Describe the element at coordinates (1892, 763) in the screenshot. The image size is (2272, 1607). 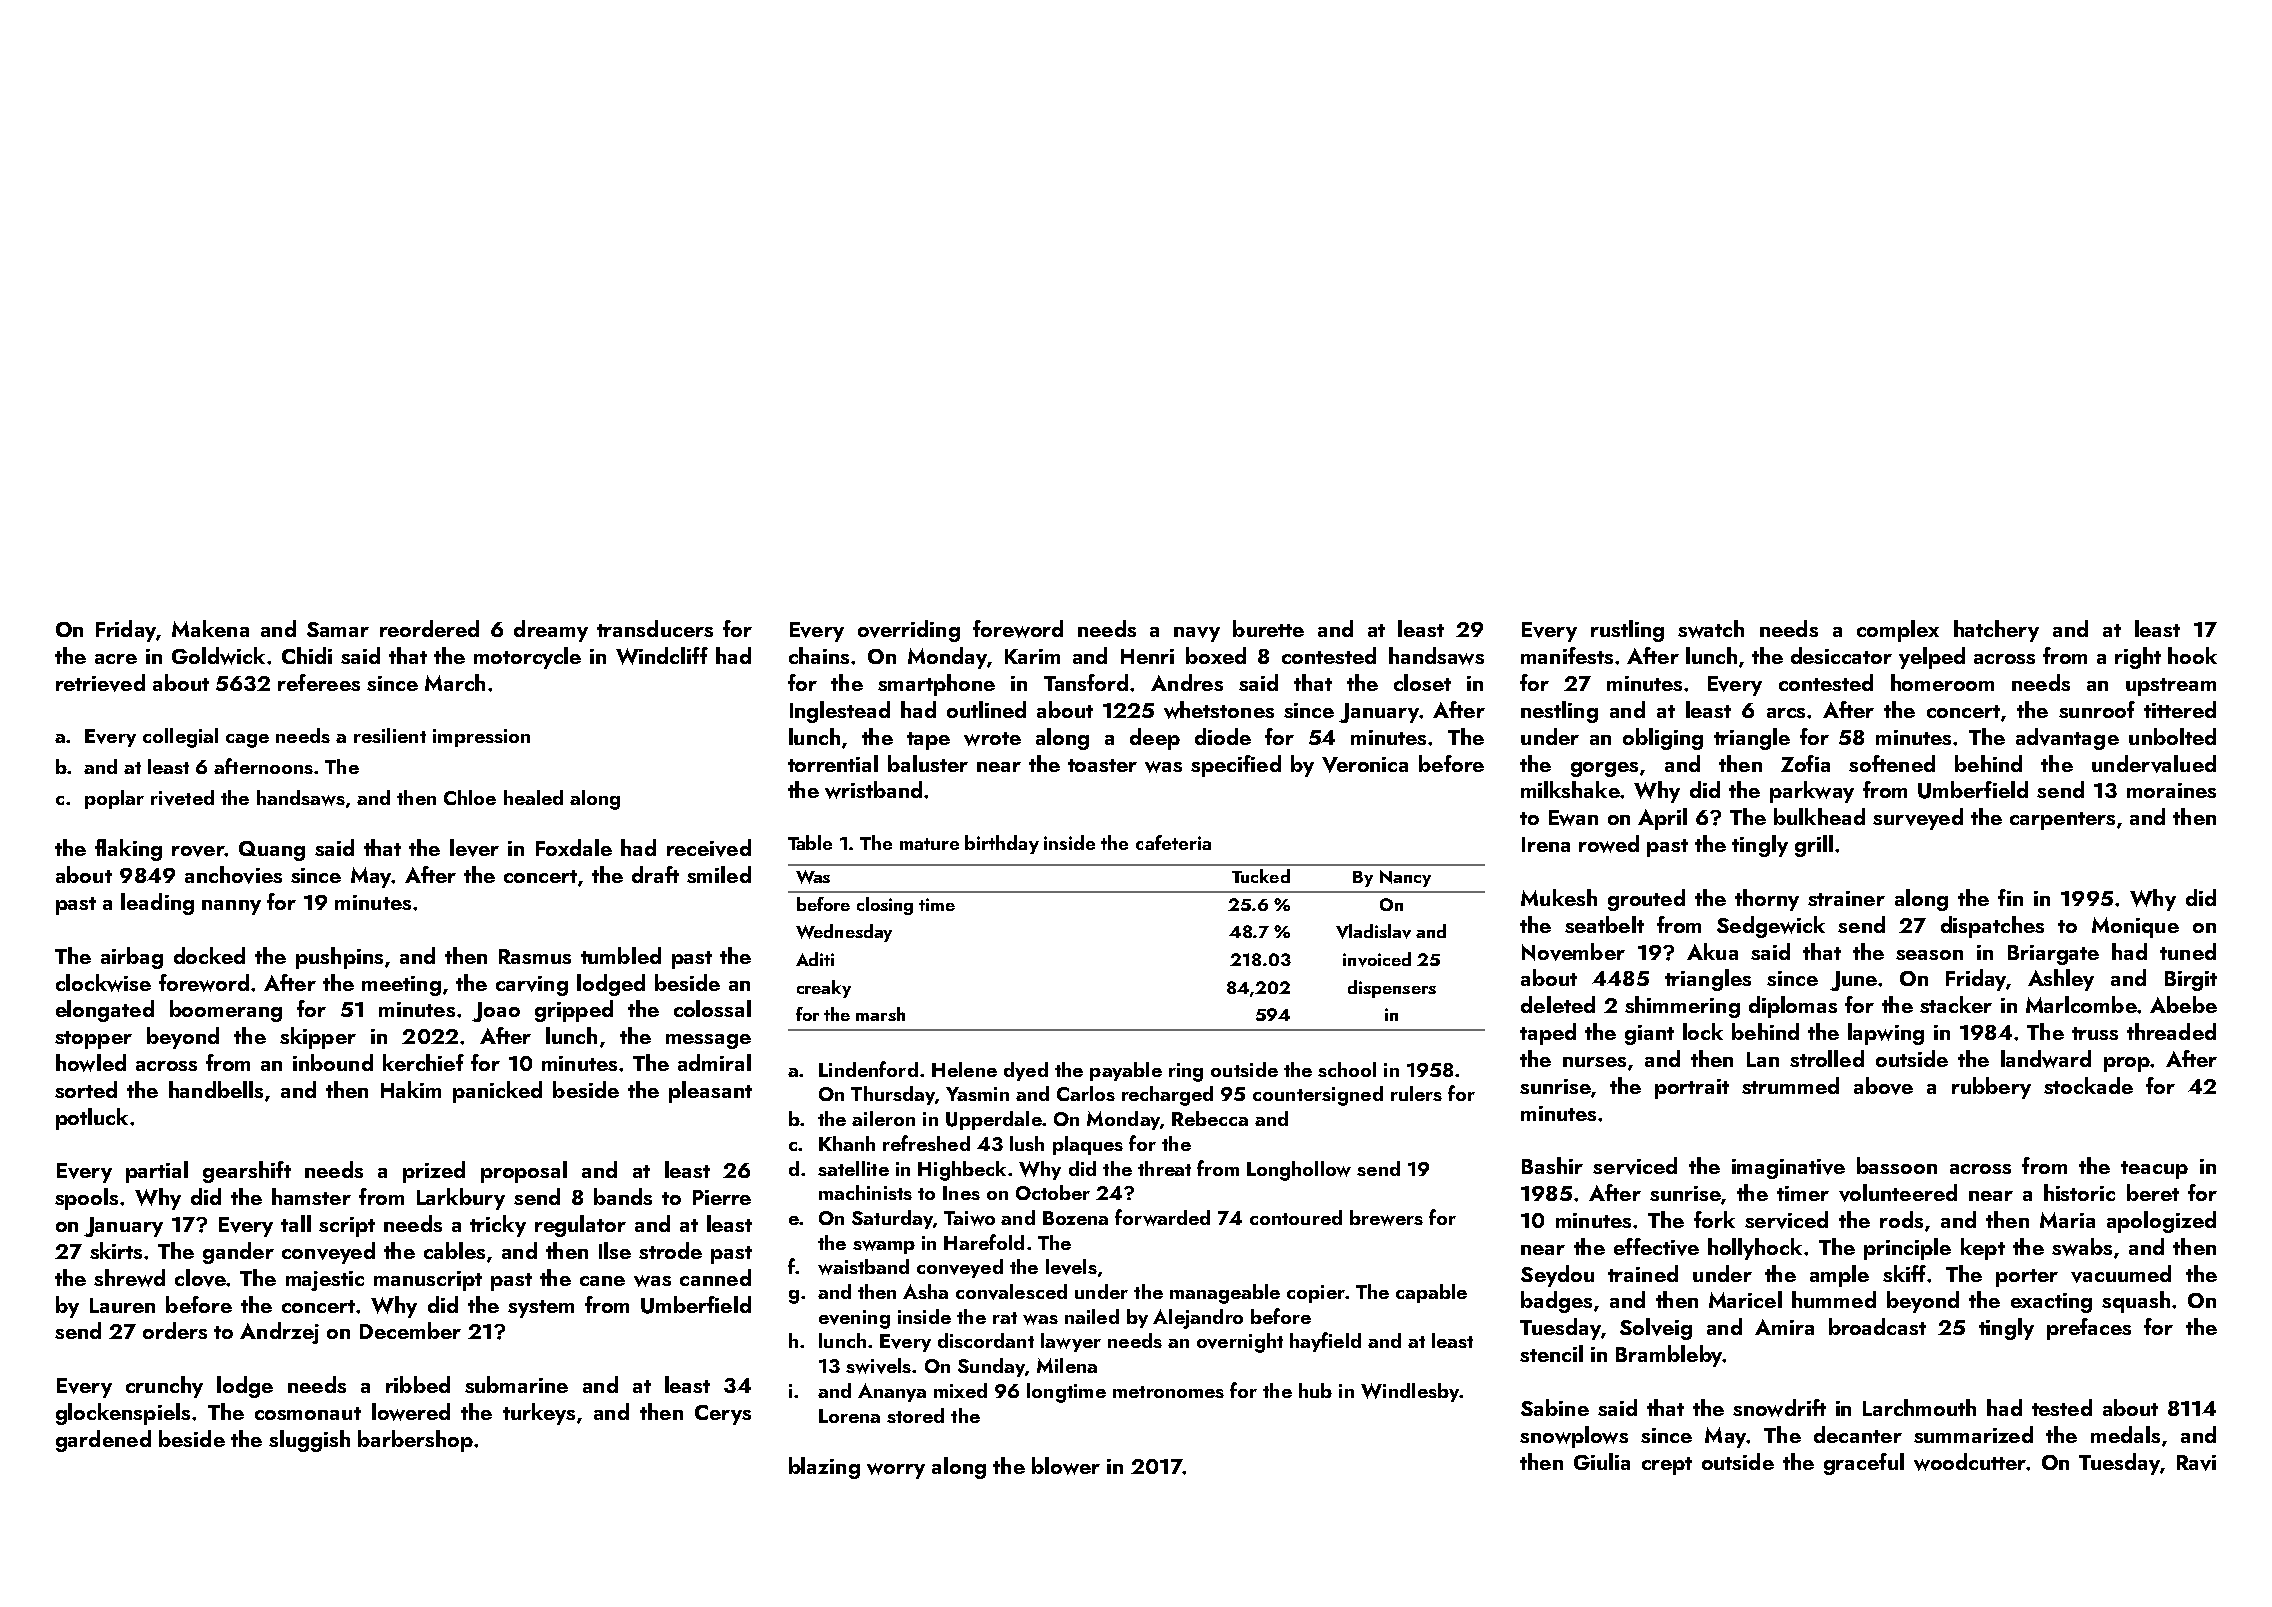
I see `softened` at that location.
